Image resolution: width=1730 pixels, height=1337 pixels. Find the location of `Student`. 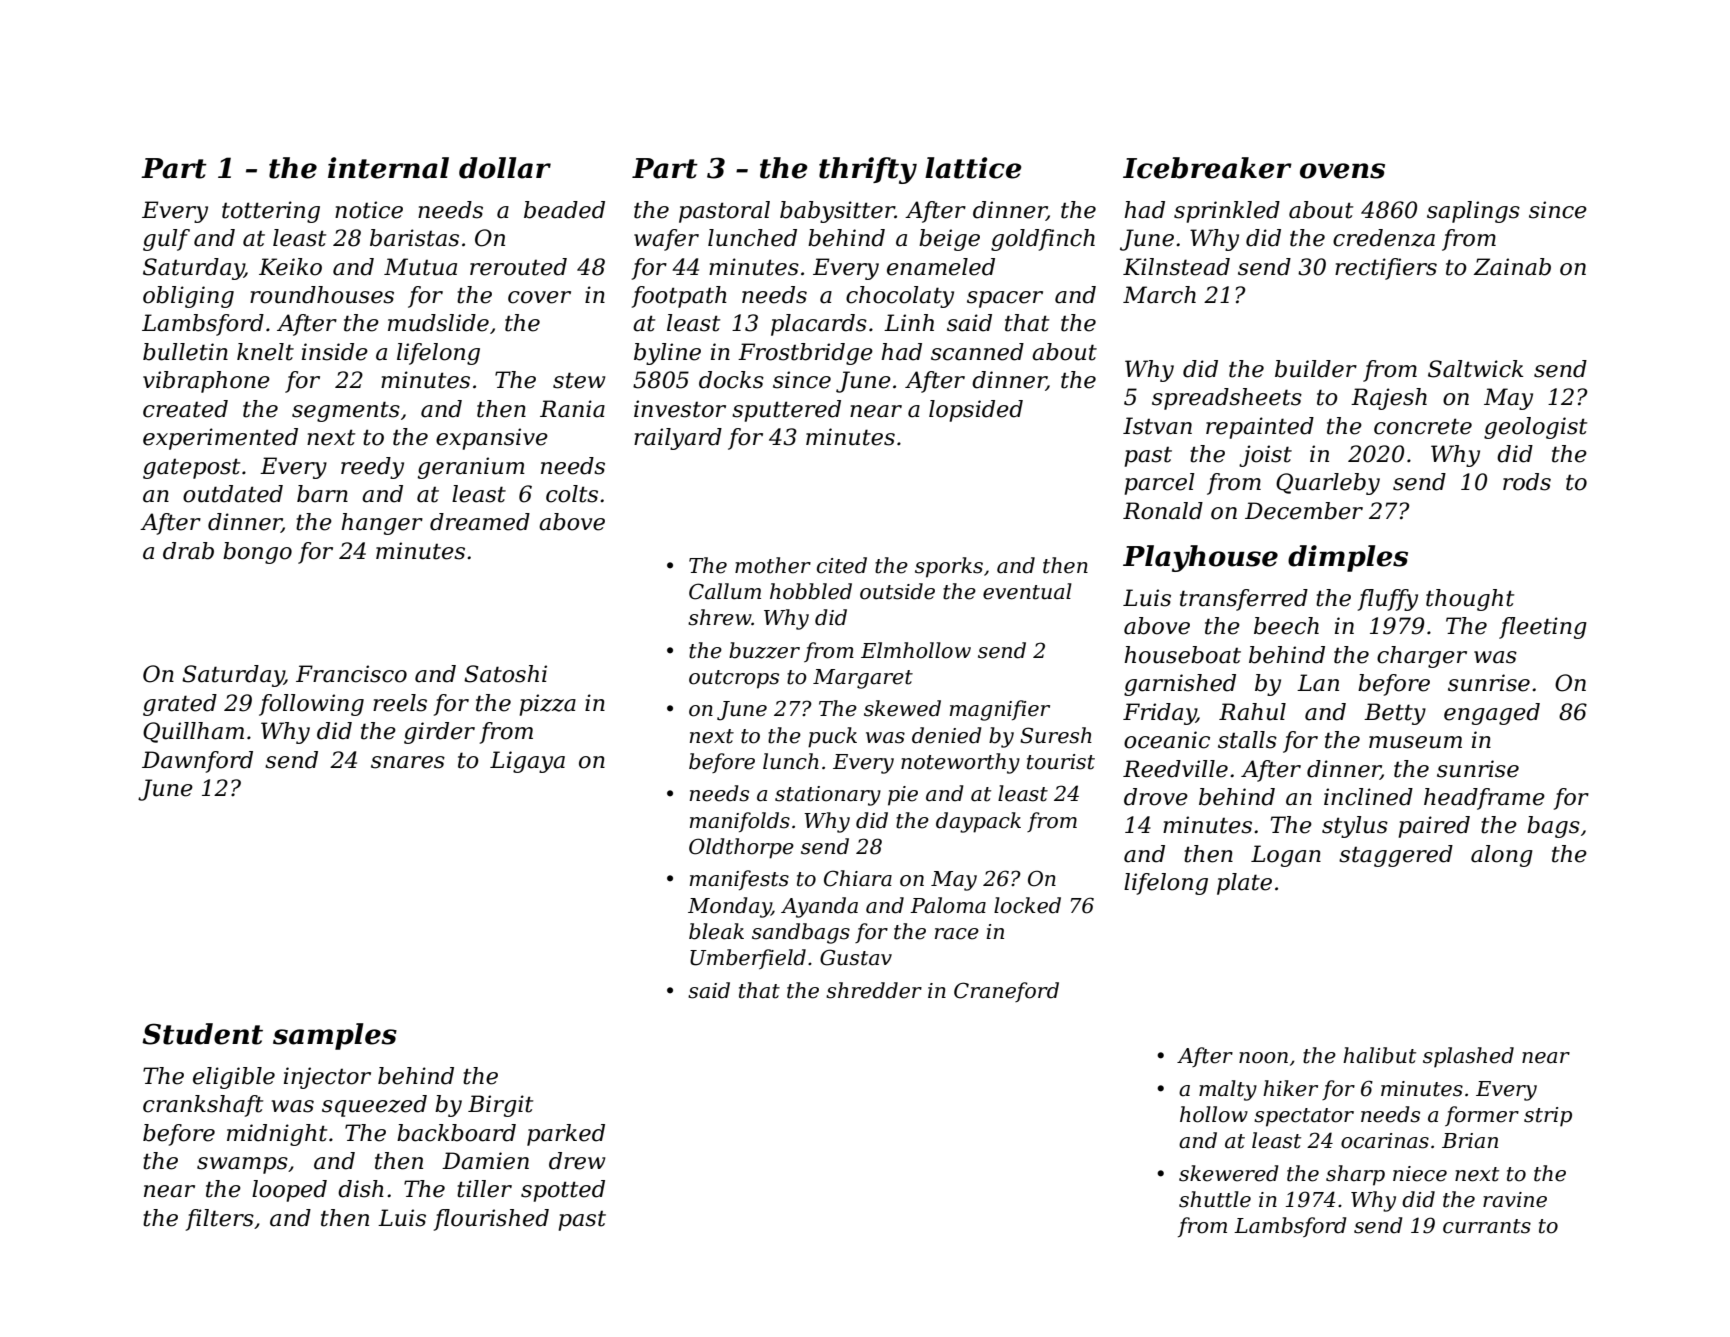

Student is located at coordinates (202, 1034).
